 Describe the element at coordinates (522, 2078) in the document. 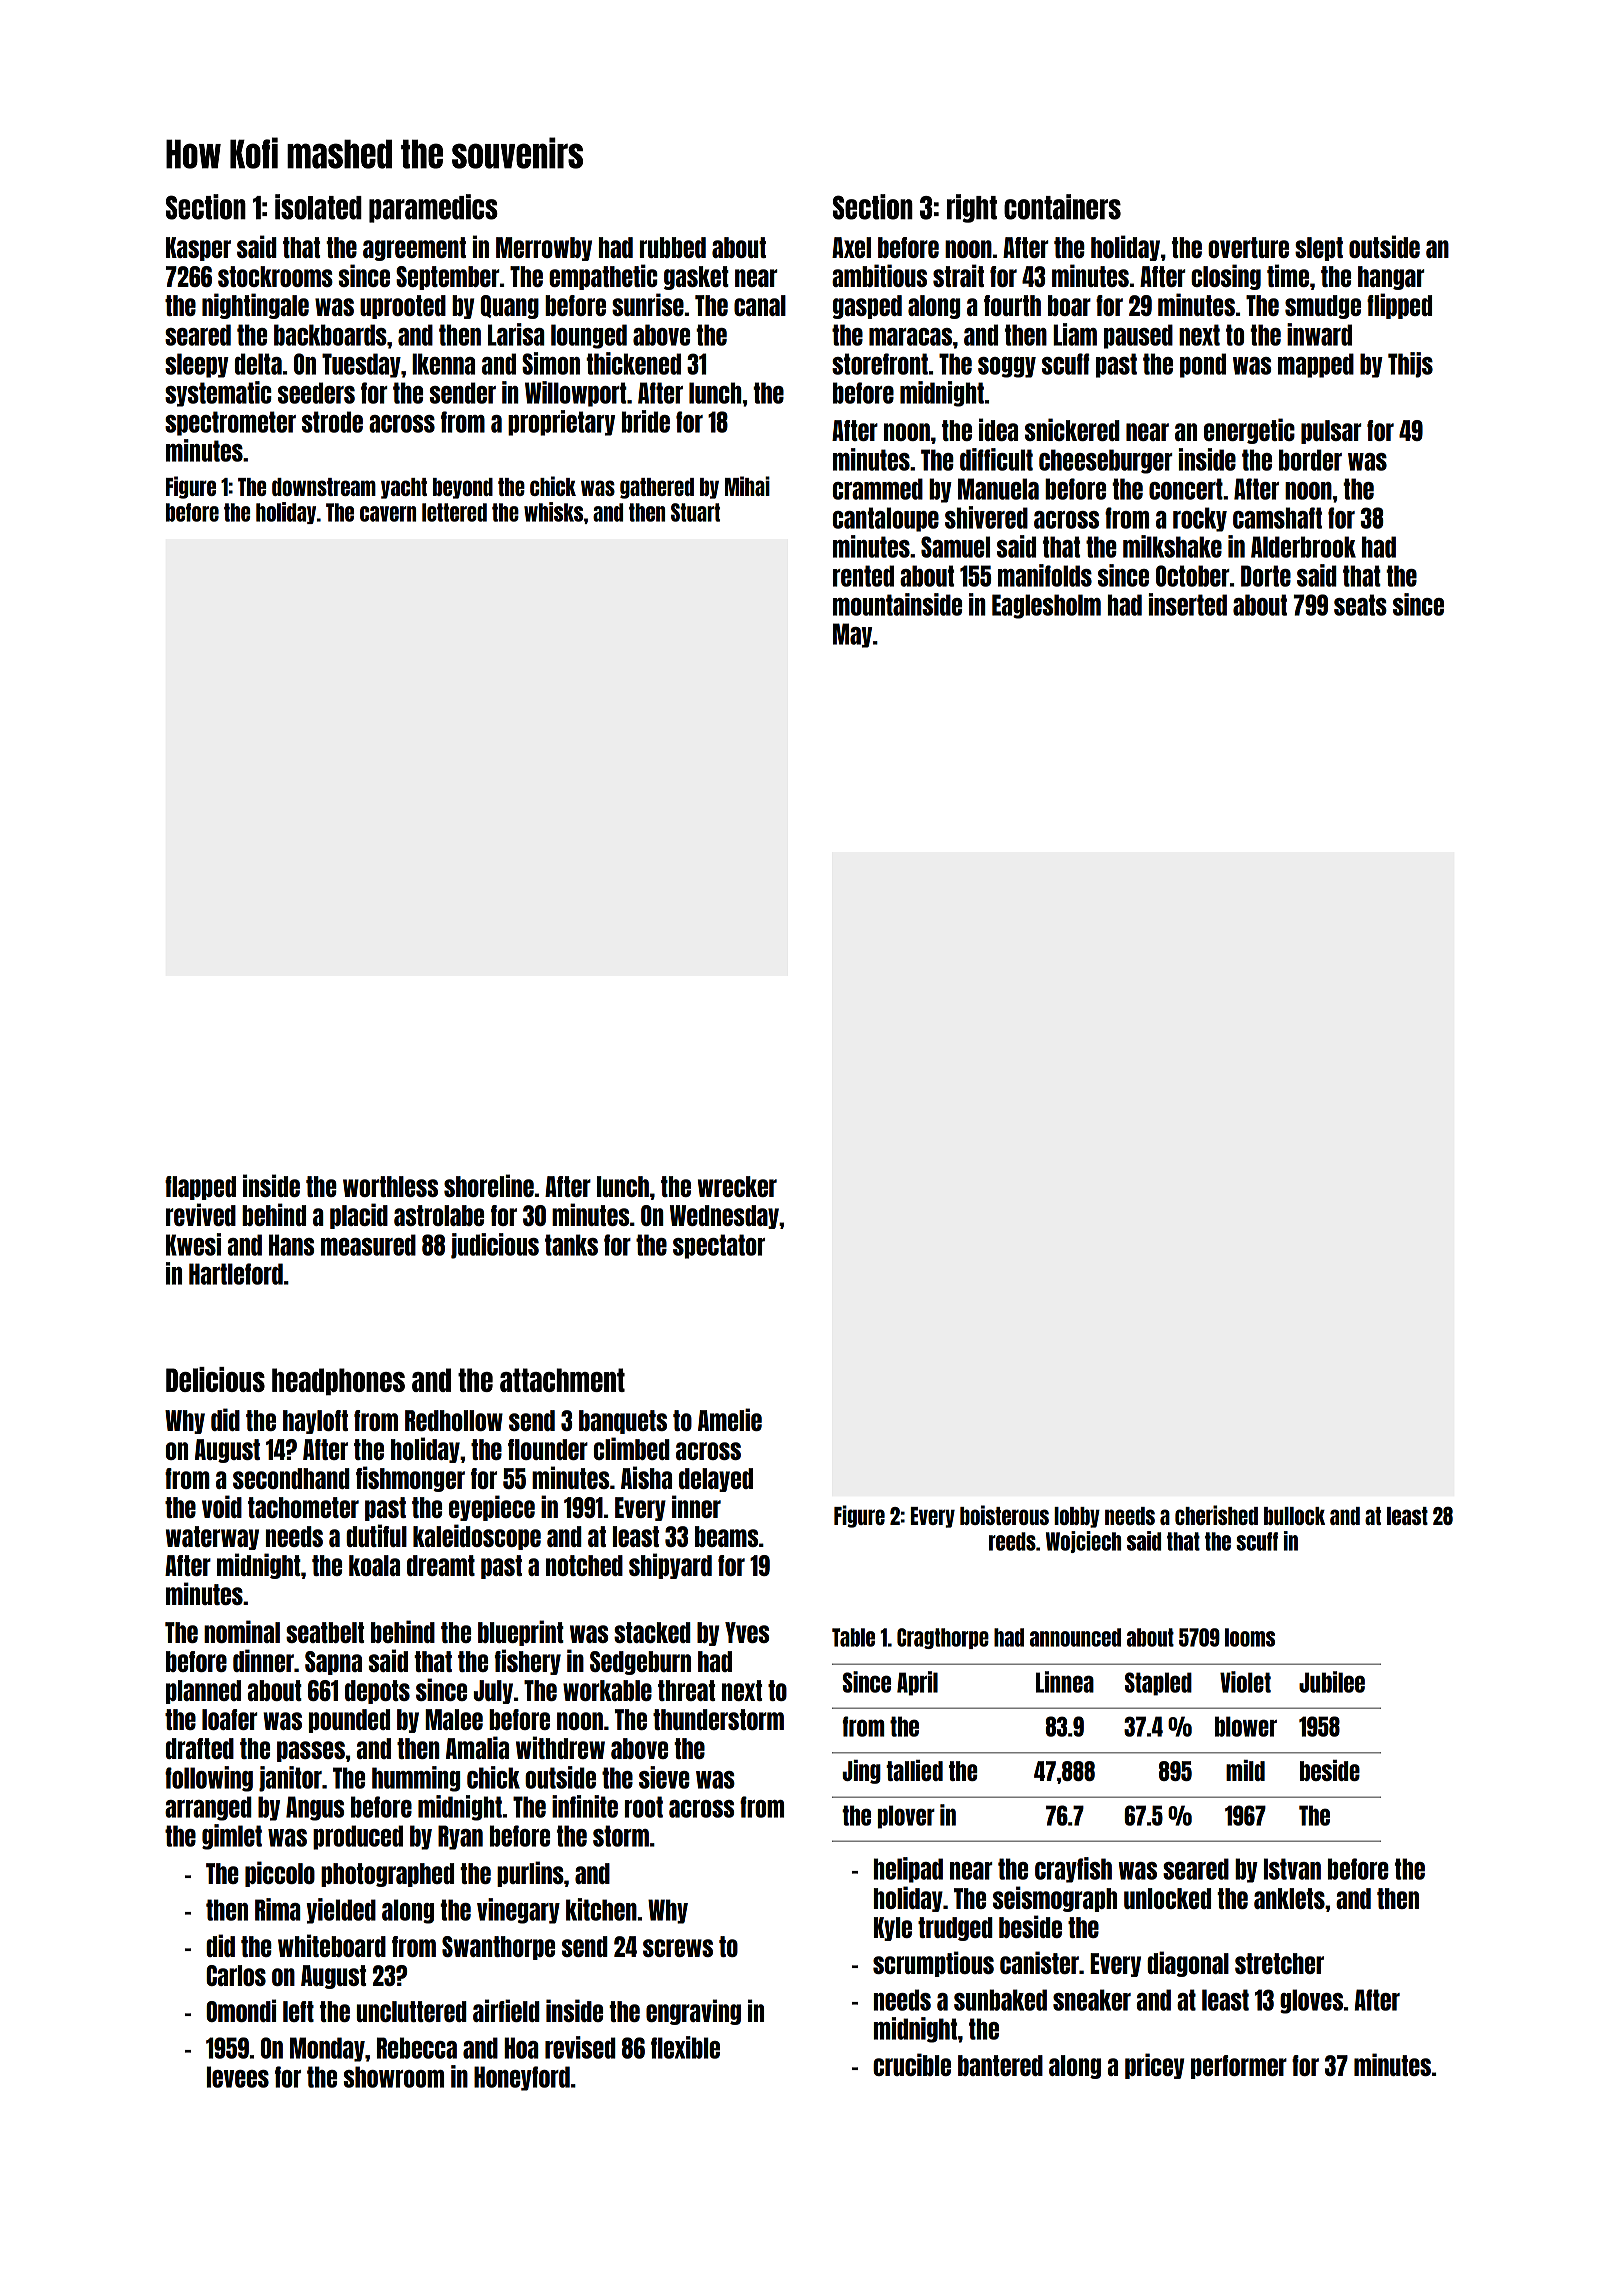

I see `Honeyford` at that location.
